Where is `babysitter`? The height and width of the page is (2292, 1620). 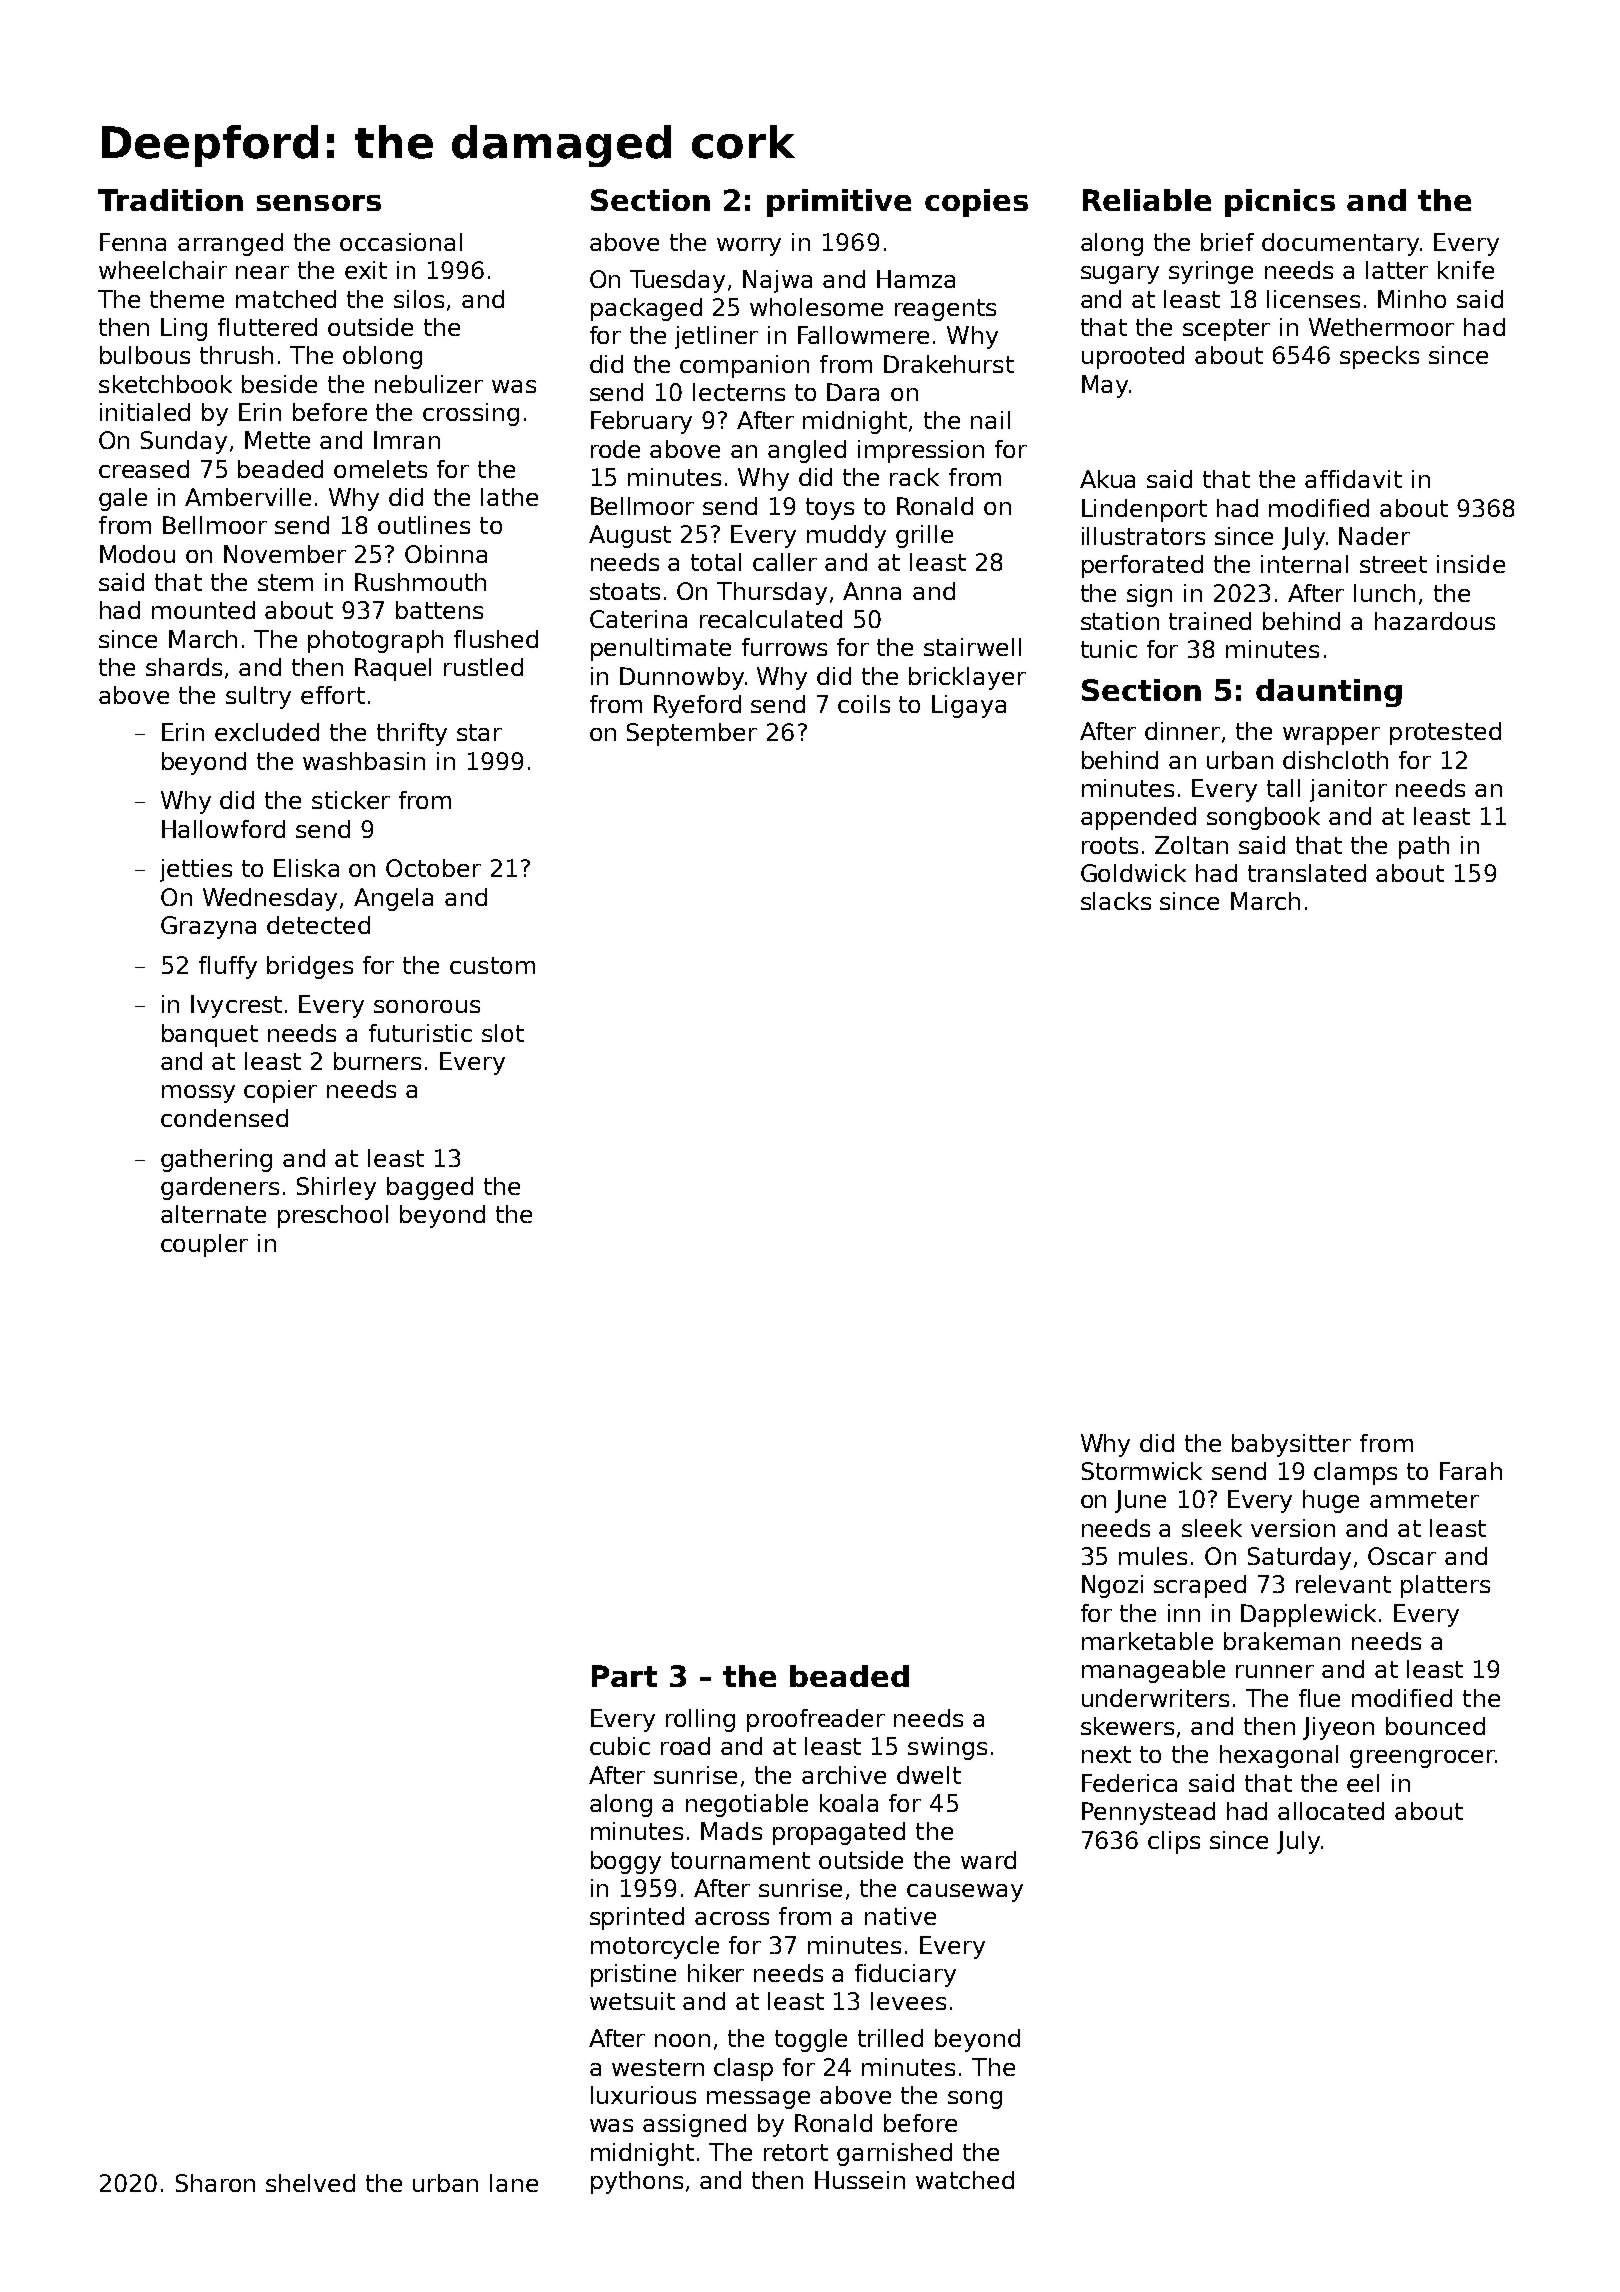
babysitter is located at coordinates (1291, 1445).
